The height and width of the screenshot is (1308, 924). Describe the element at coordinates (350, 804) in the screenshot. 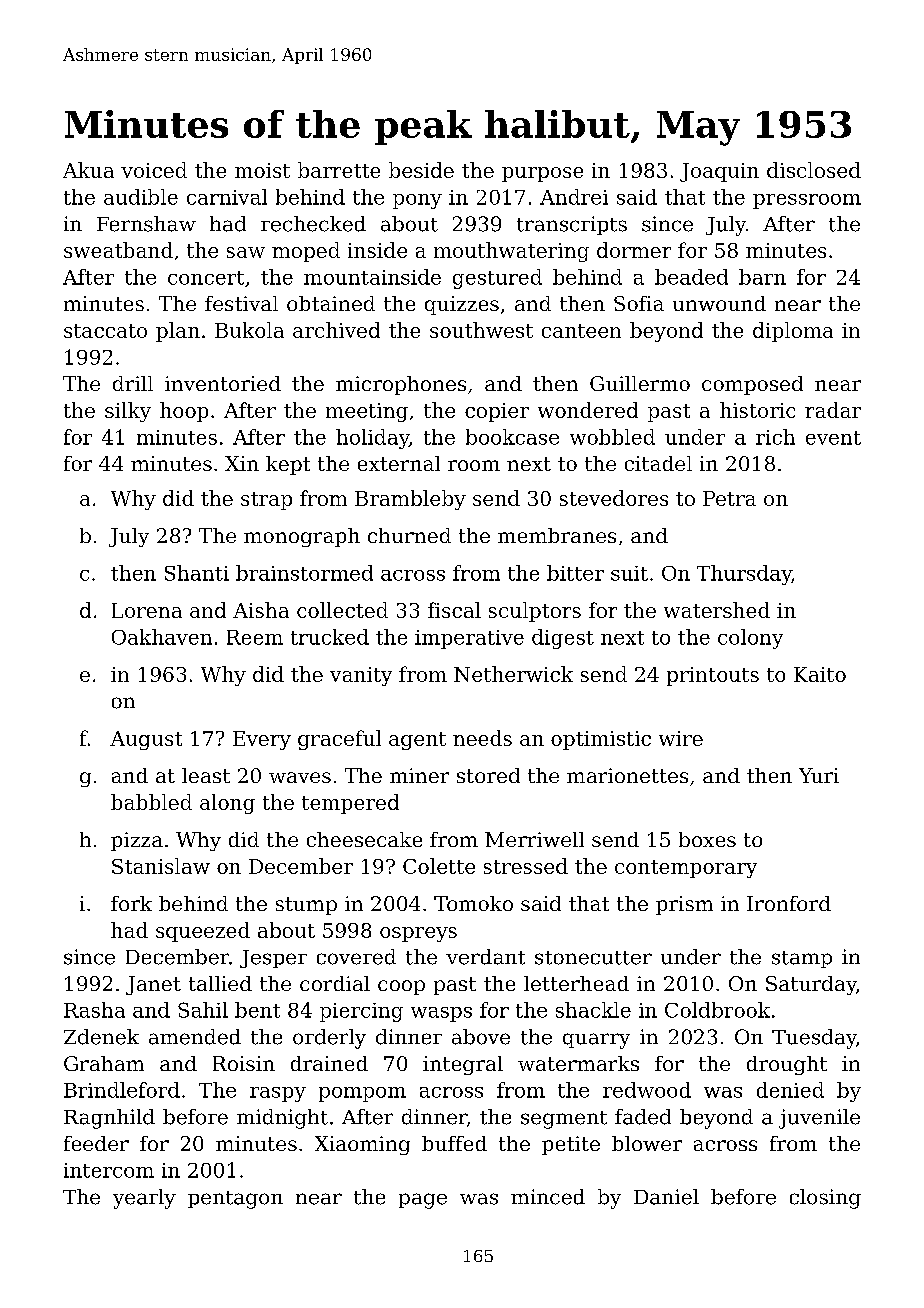

I see `tempered` at that location.
